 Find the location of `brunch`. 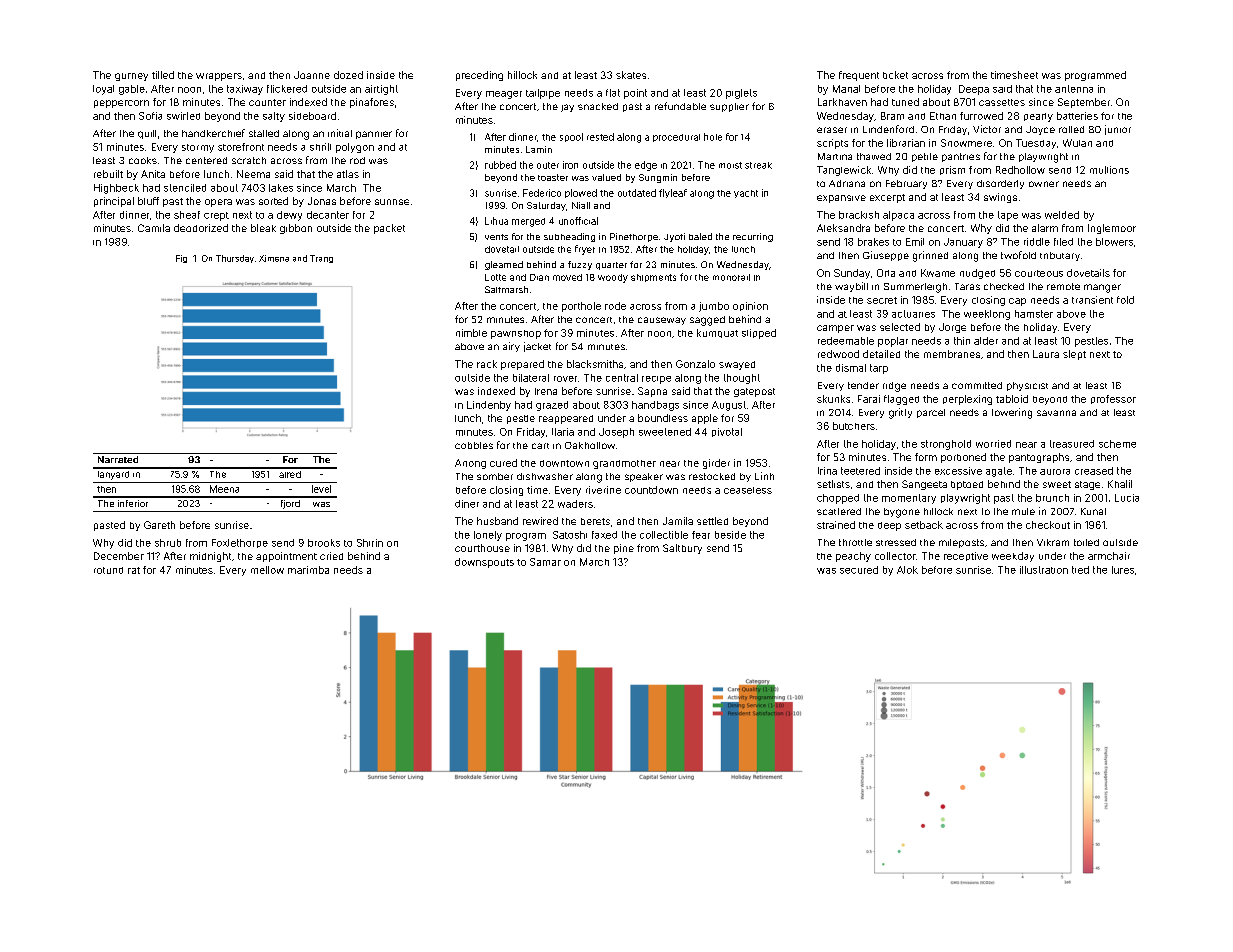

brunch is located at coordinates (1052, 498).
